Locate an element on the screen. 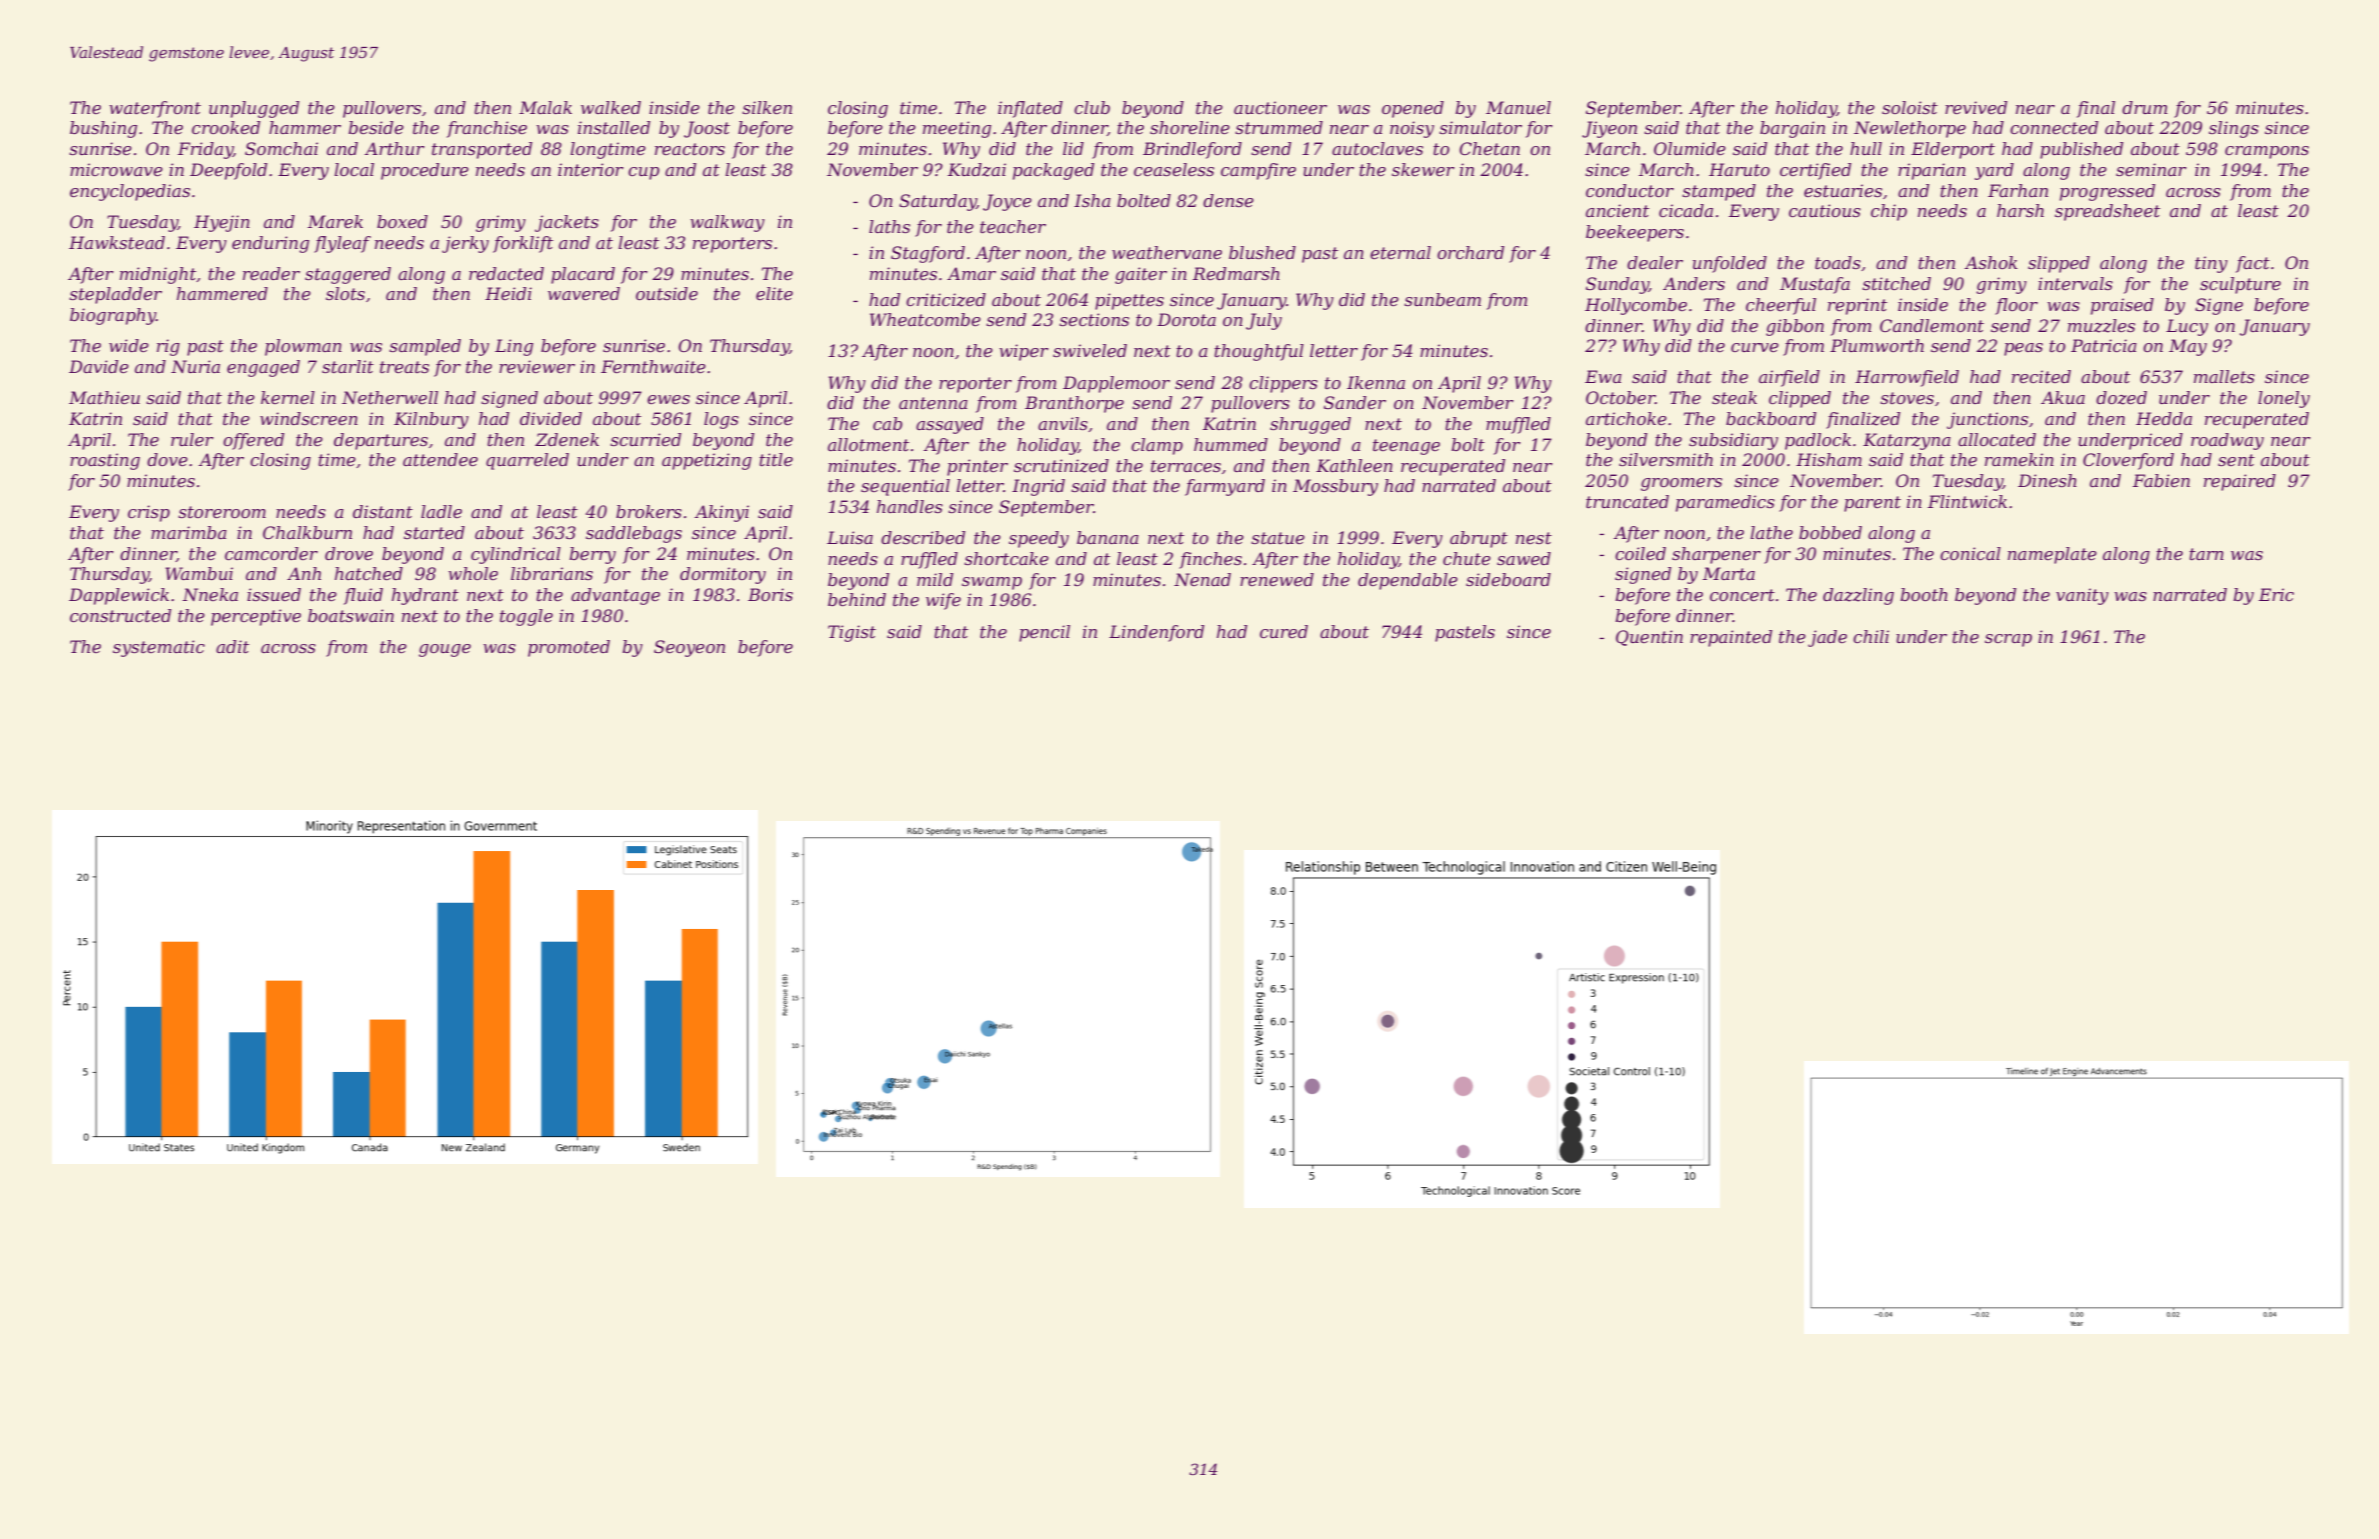 The image size is (2379, 1539). spreadsheet is located at coordinates (2107, 212).
